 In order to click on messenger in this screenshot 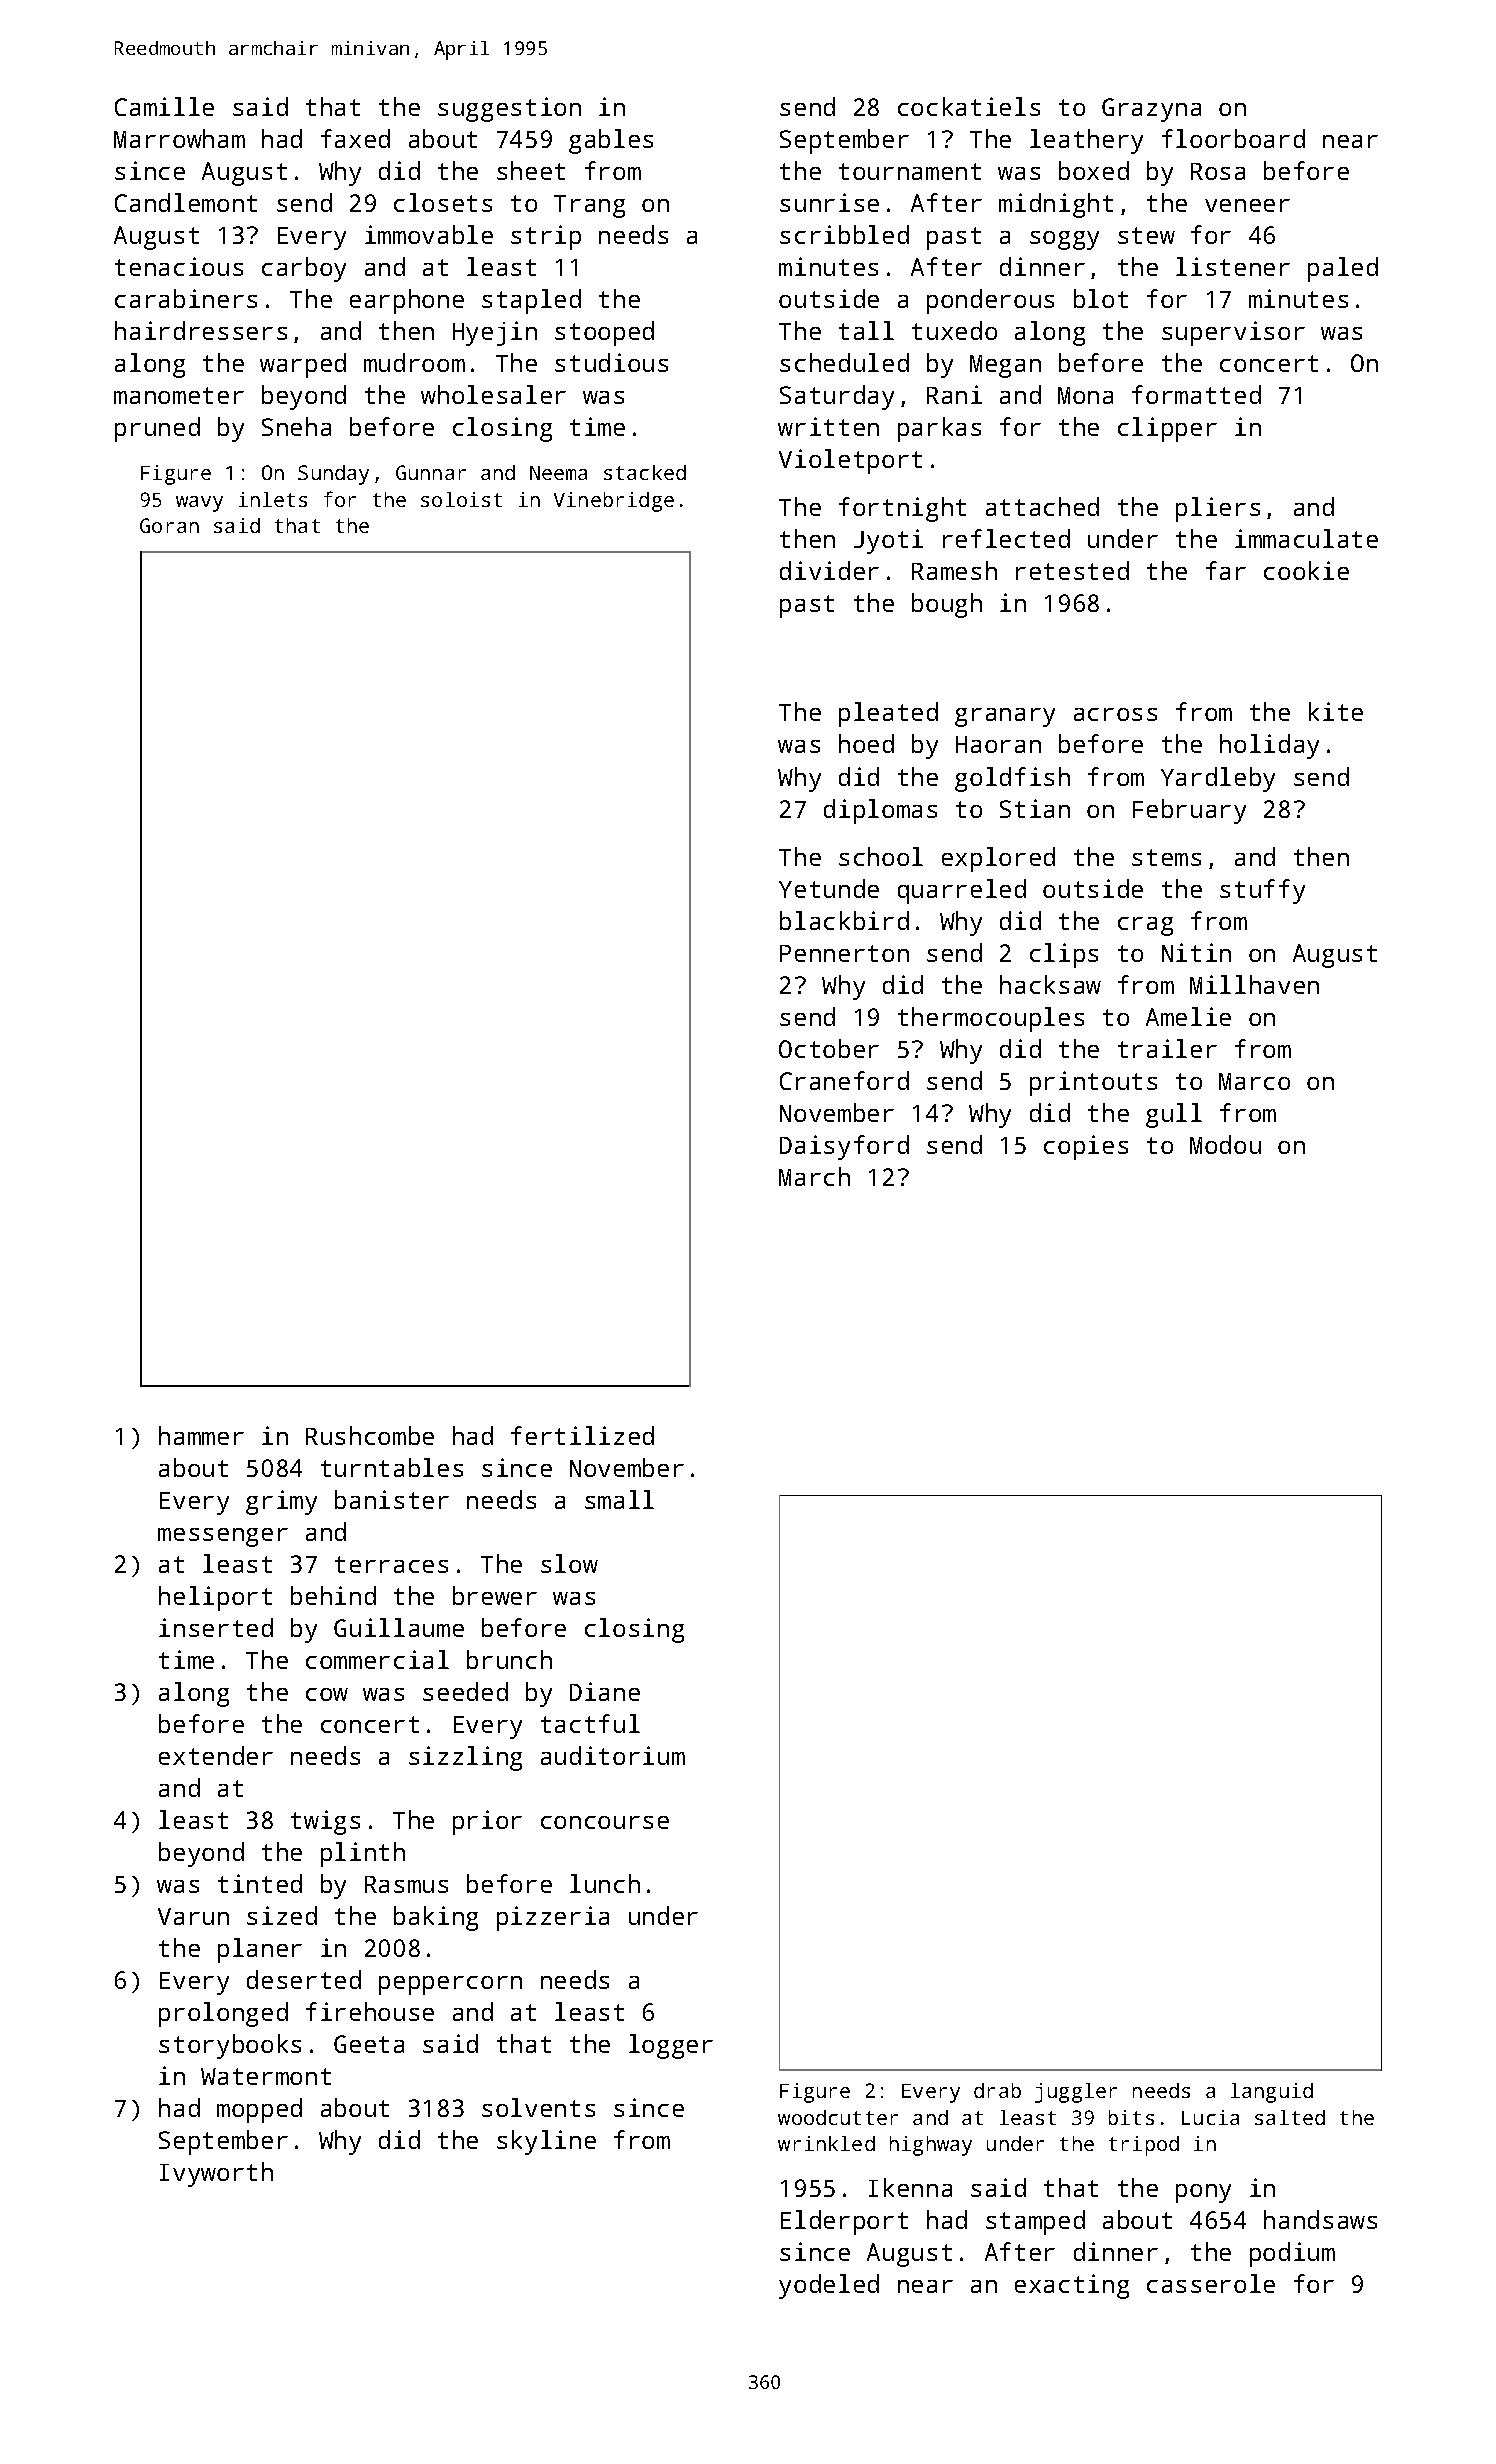, I will do `click(223, 1537)`.
